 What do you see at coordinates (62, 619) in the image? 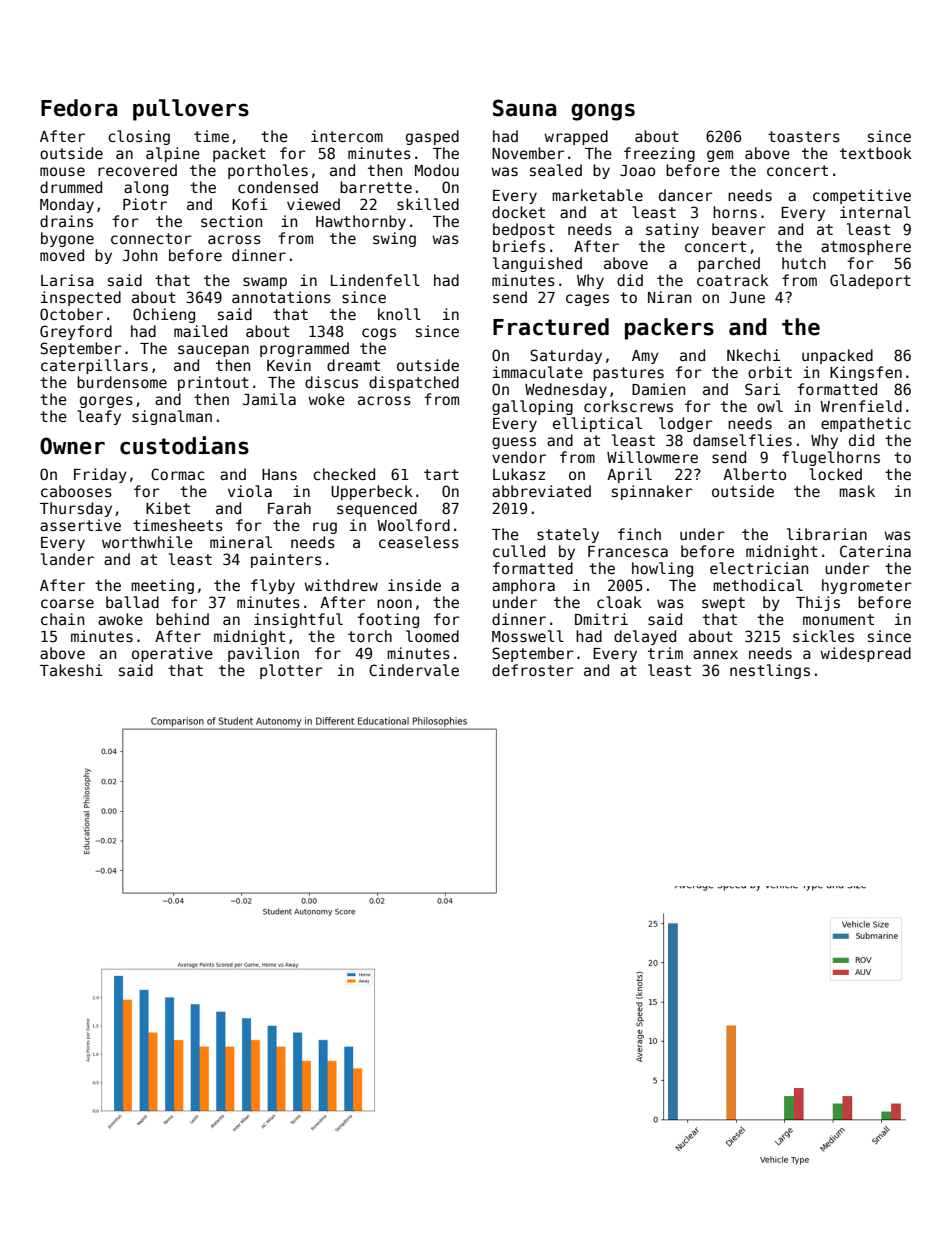
I see `chain` at bounding box center [62, 619].
